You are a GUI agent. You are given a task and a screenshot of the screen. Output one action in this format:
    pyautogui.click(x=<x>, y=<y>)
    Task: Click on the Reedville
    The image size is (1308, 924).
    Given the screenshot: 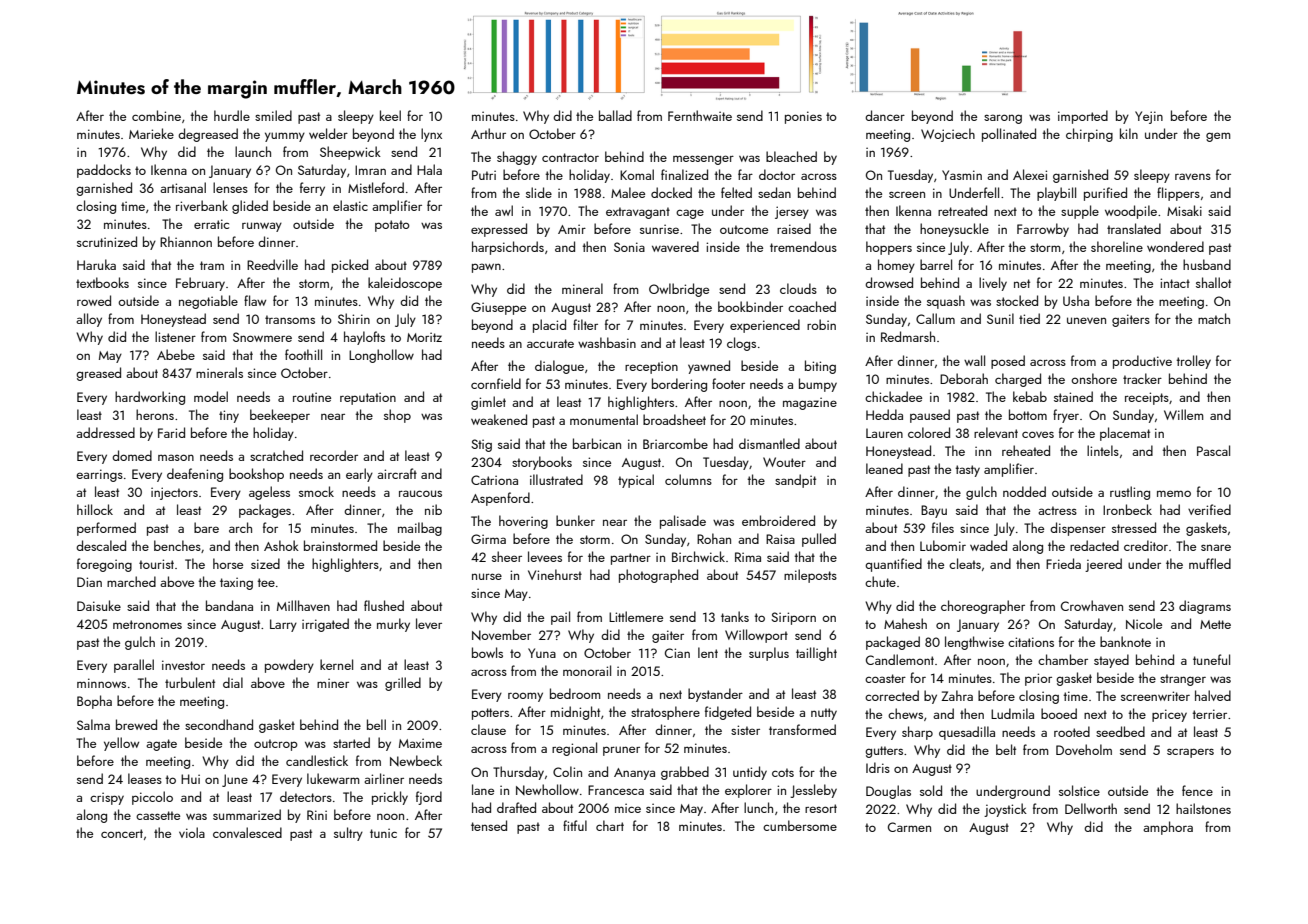 What is the action you would take?
    pyautogui.click(x=272, y=264)
